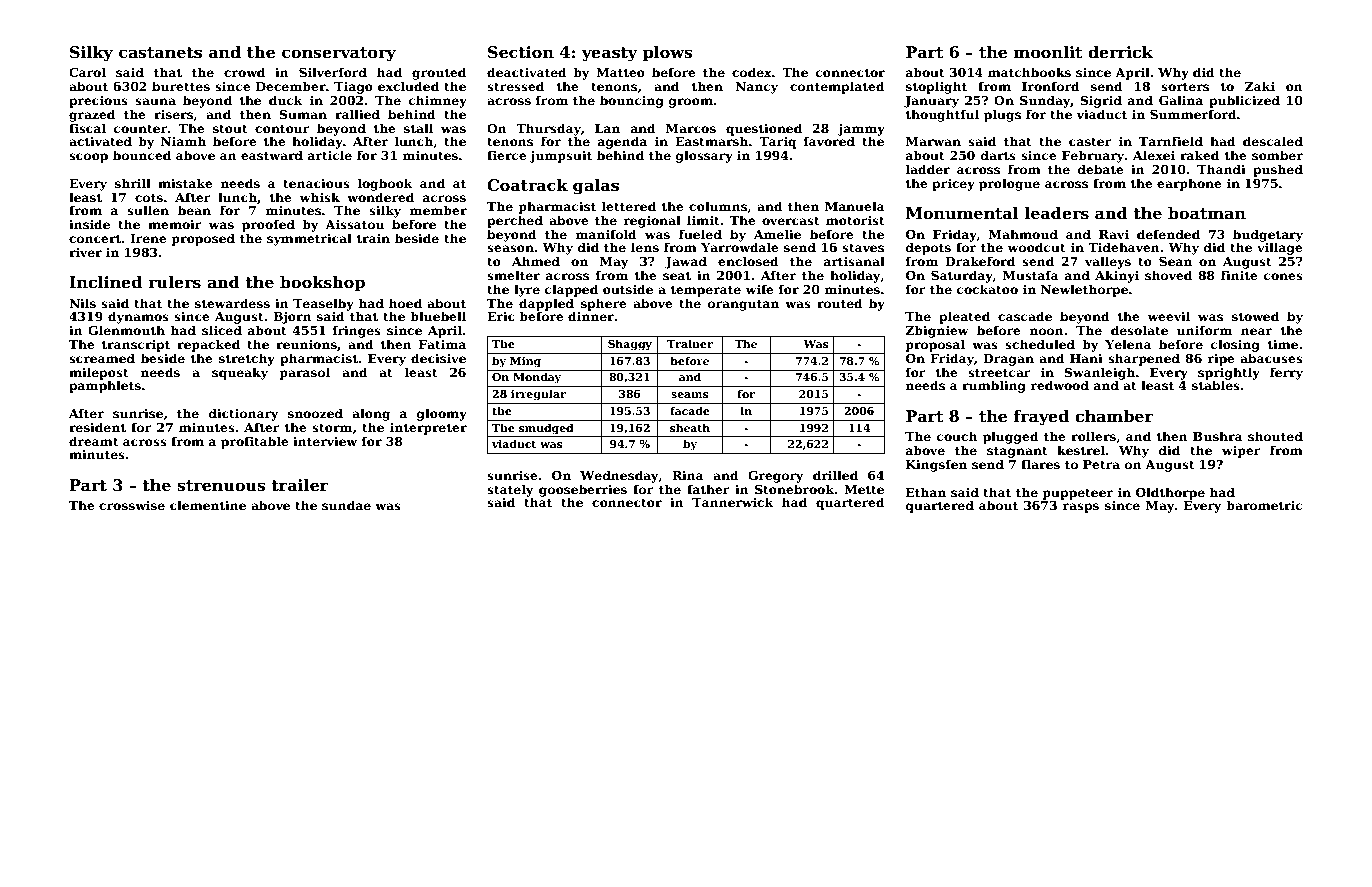 The width and height of the screenshot is (1372, 887). Describe the element at coordinates (160, 53) in the screenshot. I see `castanets` at that location.
